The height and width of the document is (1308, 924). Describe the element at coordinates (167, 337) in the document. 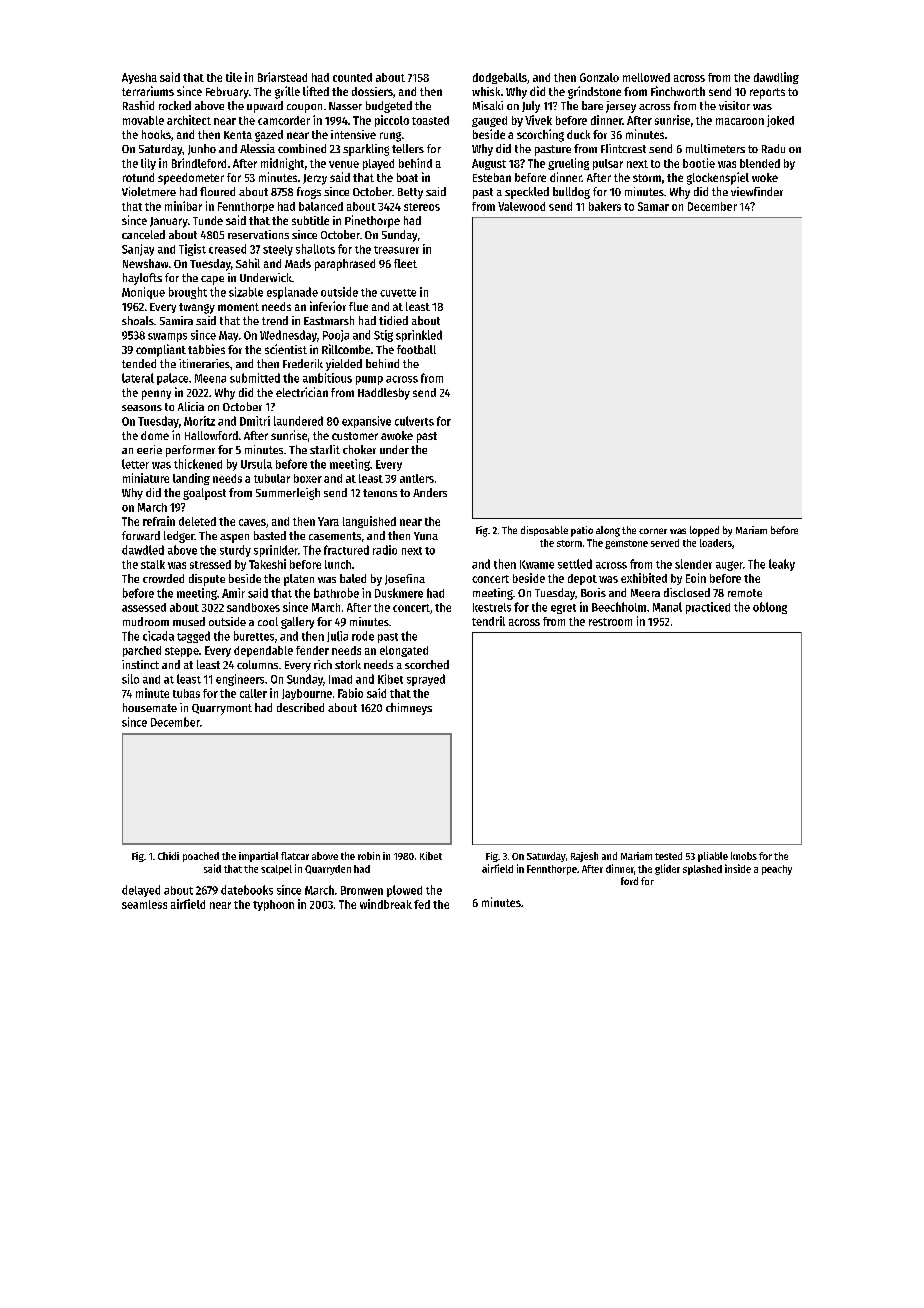

I see `swamps` at that location.
